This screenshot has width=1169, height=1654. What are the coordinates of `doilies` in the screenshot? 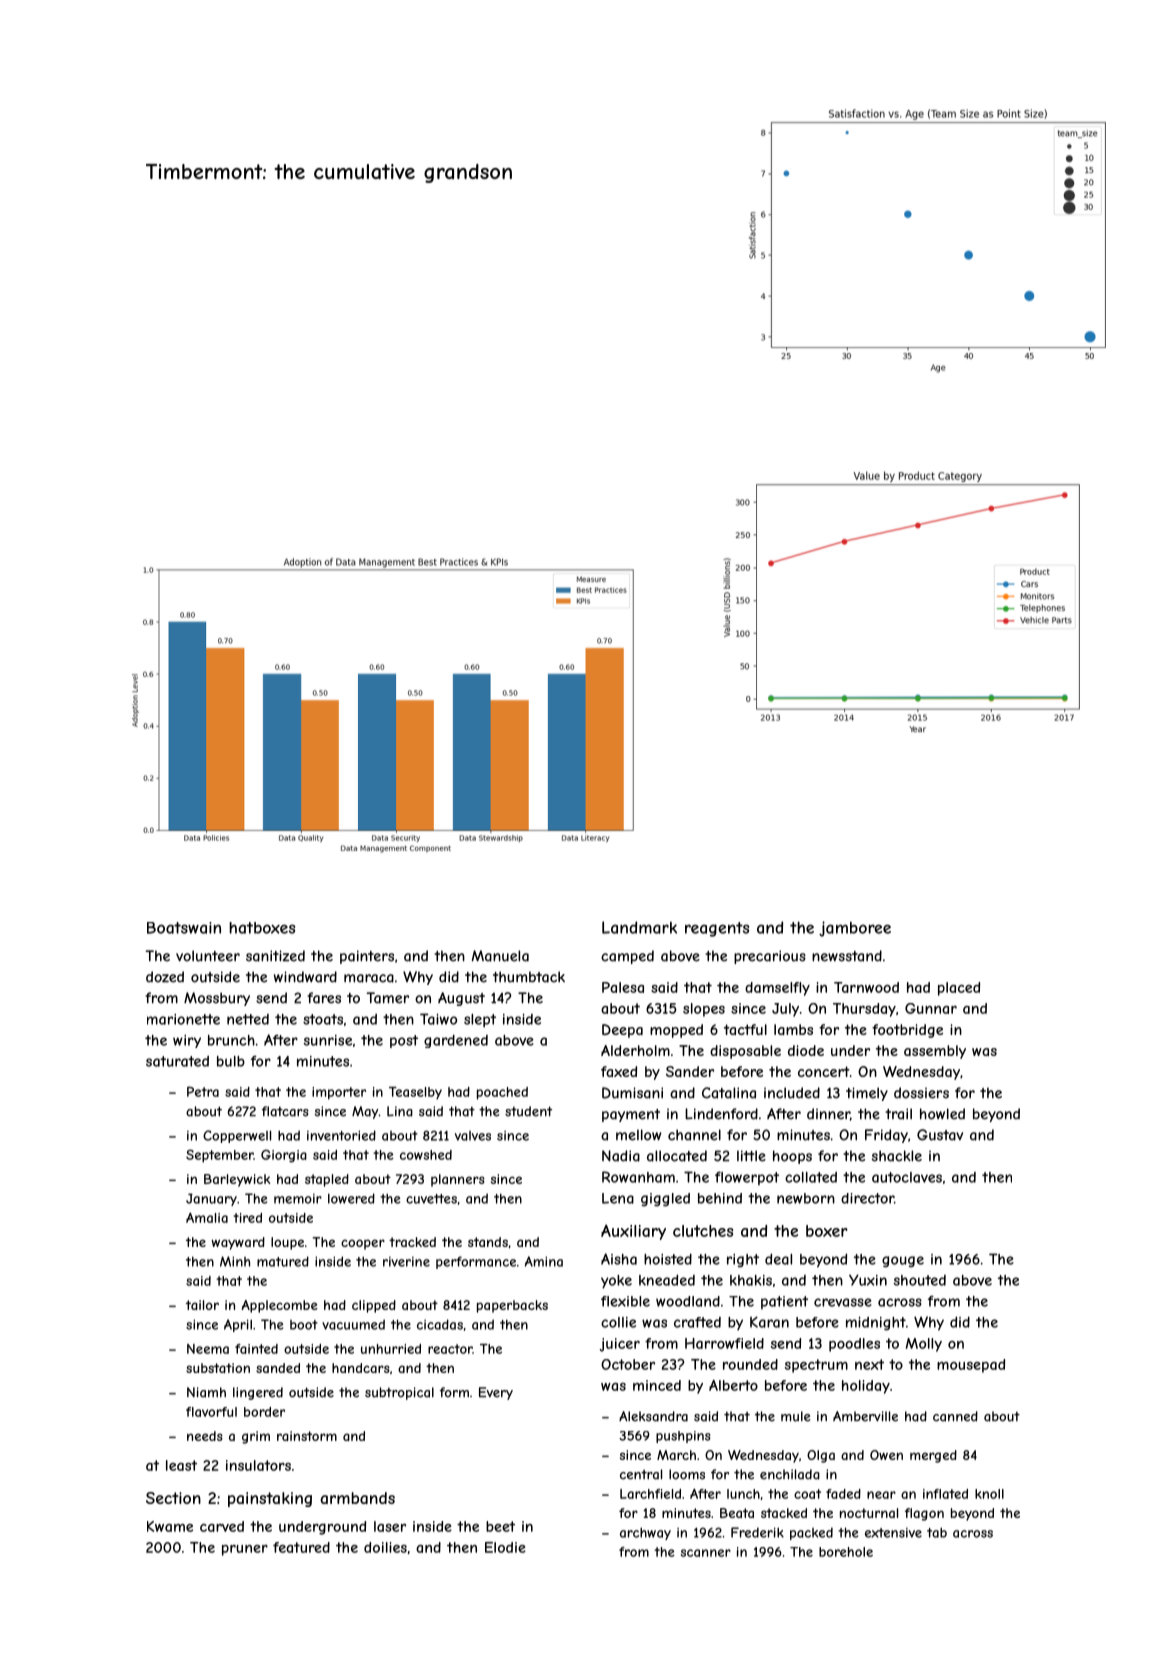 It's located at (385, 1547).
